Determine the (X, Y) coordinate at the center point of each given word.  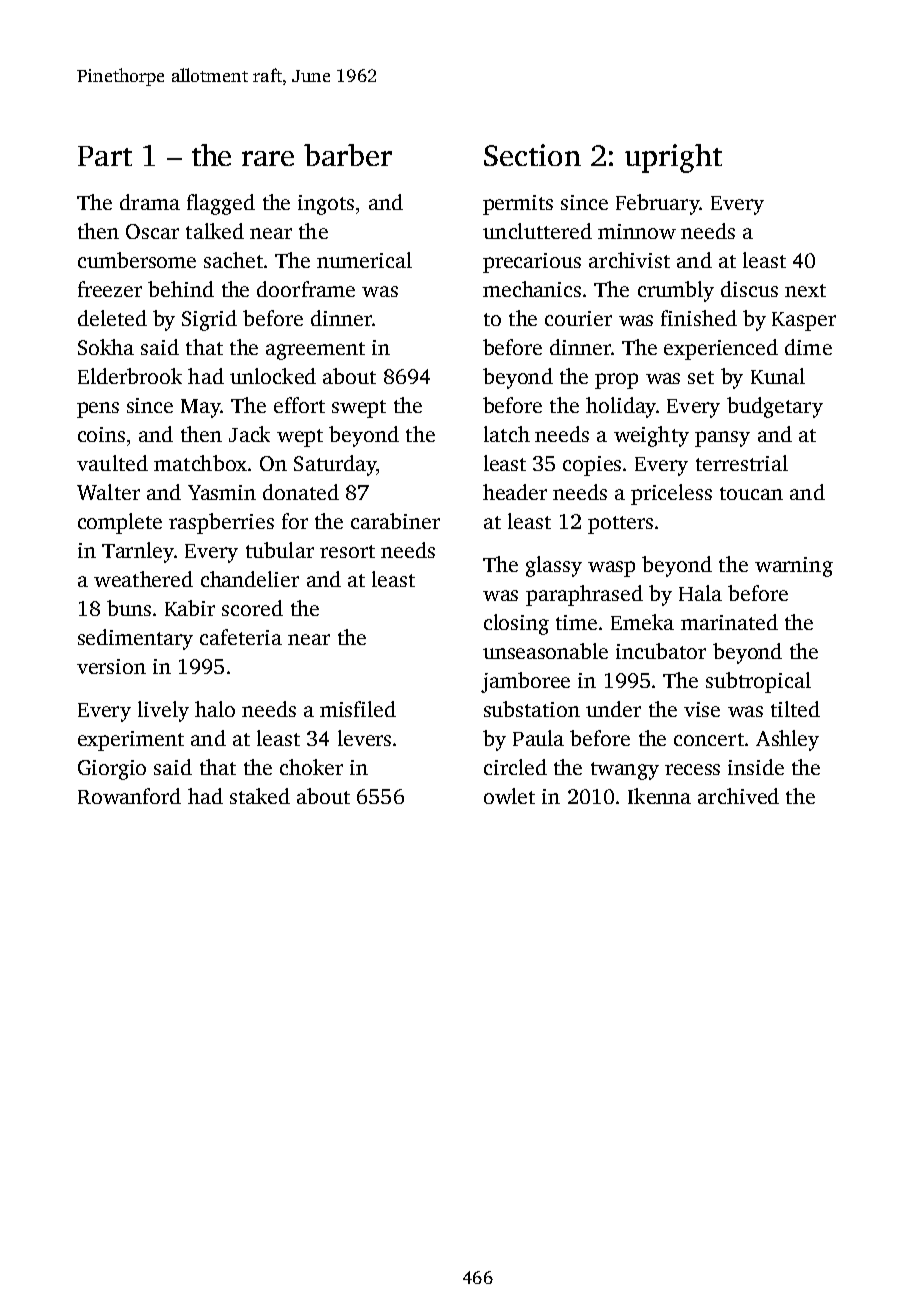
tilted (795, 709)
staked (260, 796)
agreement (315, 351)
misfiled (358, 709)
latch (507, 434)
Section (532, 155)
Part (105, 156)
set (701, 377)
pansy (722, 439)
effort (299, 405)
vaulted (112, 463)
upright (673, 158)
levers (364, 738)
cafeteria (241, 637)
